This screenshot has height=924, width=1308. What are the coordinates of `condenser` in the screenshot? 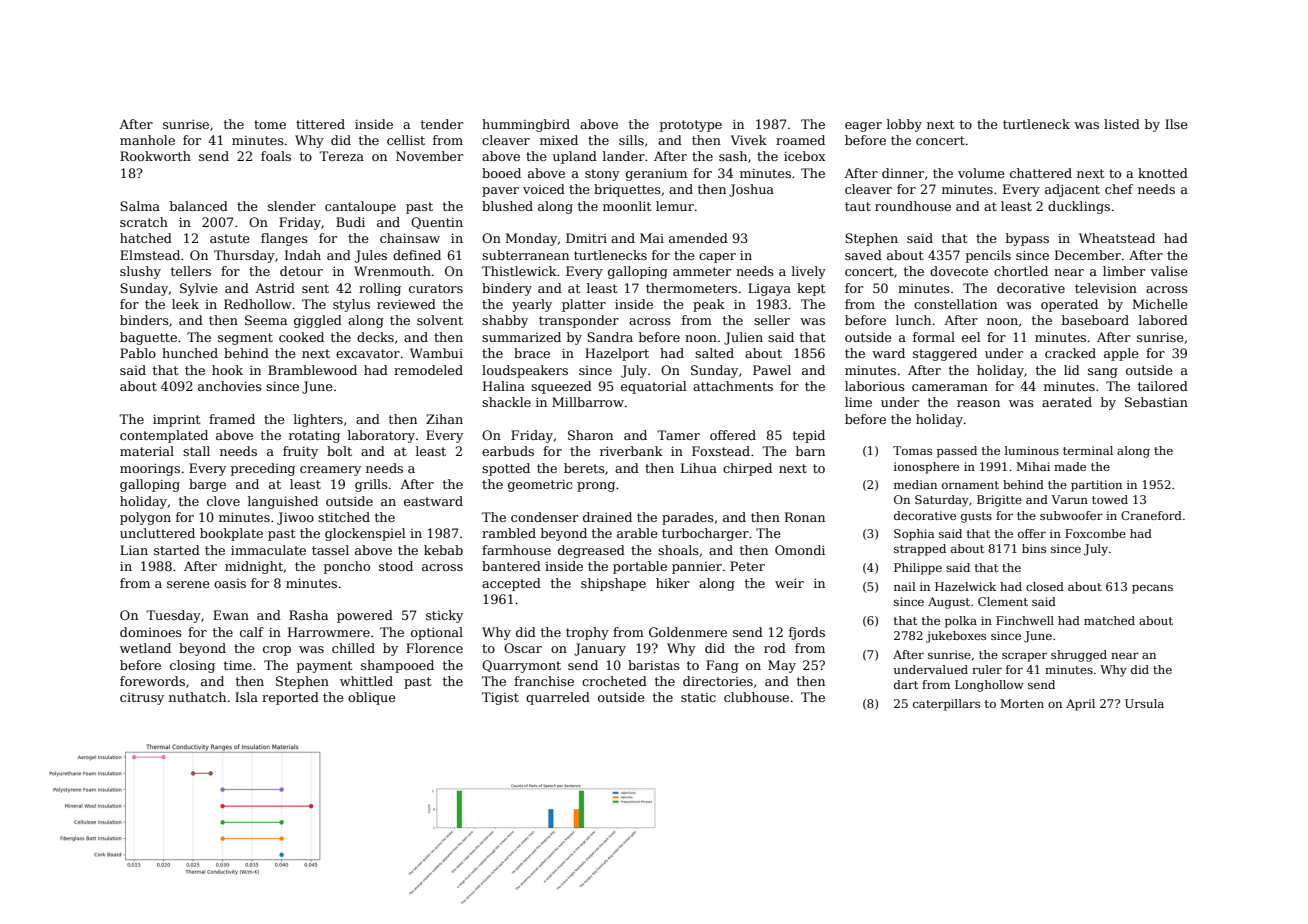 It's located at (544, 517).
